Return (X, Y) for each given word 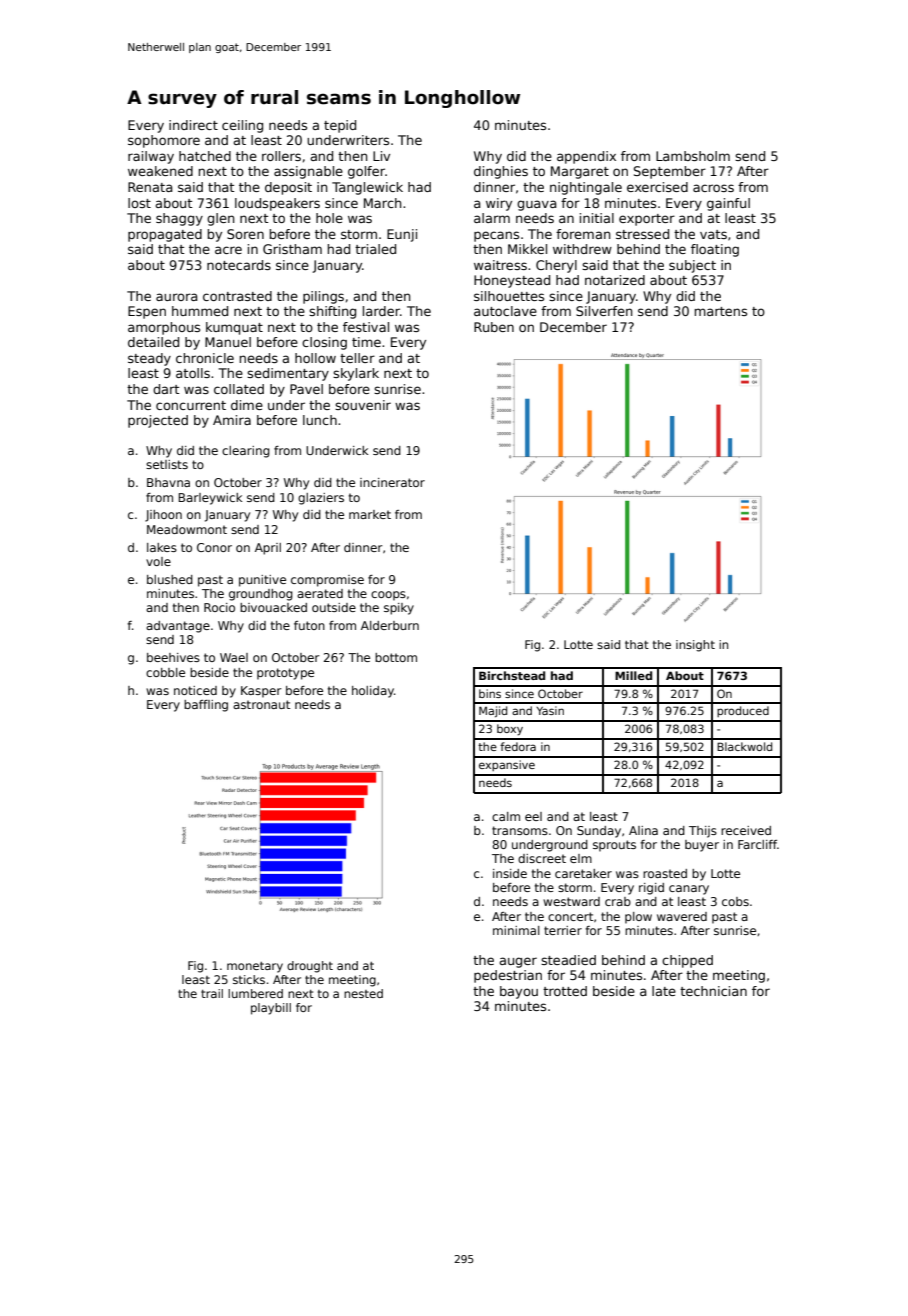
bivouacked (273, 607)
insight (695, 646)
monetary (255, 967)
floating (715, 250)
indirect (193, 125)
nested (363, 993)
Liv (381, 156)
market (370, 514)
